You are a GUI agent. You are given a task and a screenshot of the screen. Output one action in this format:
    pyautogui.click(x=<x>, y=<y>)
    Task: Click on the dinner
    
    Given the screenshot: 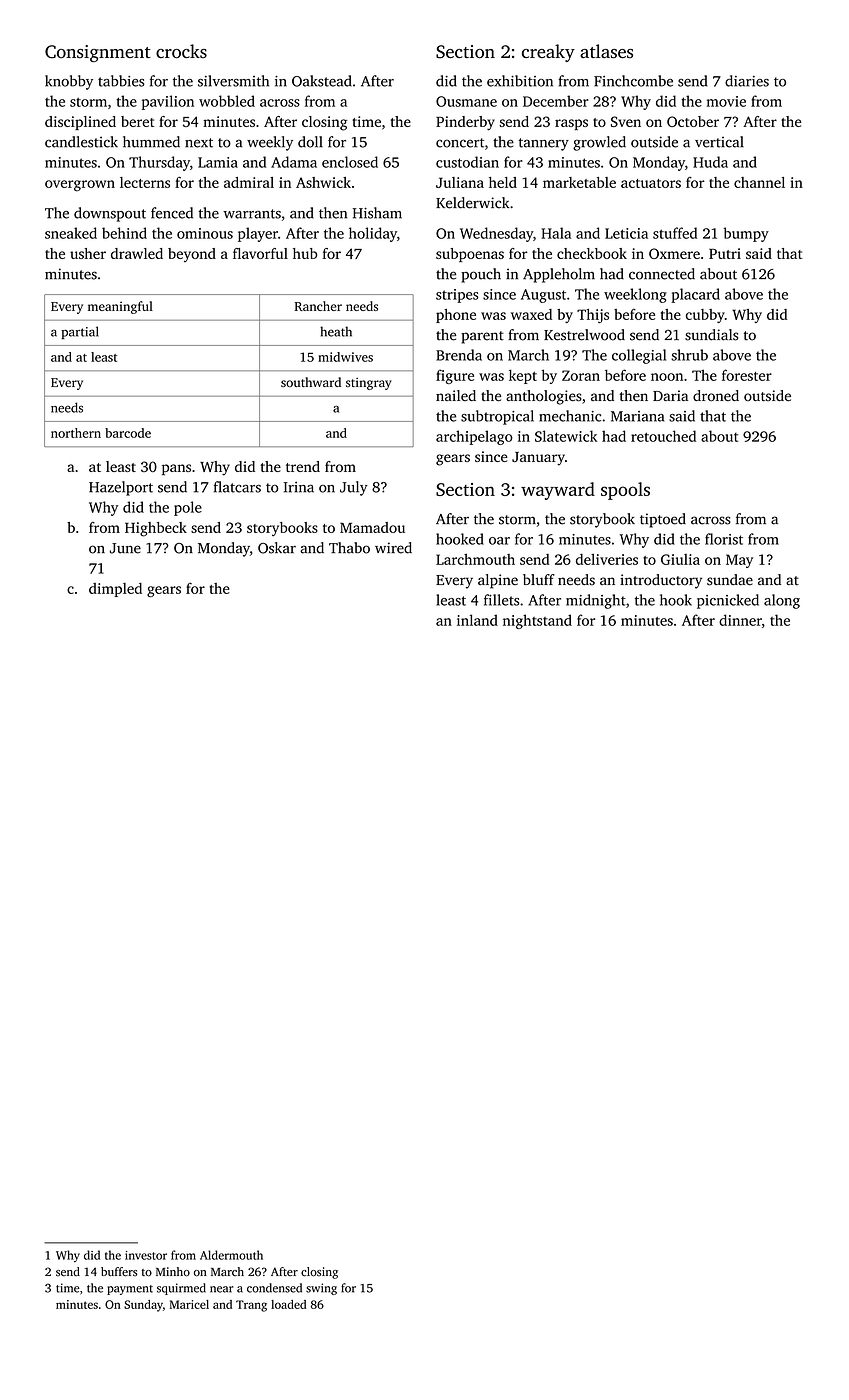 What is the action you would take?
    pyautogui.click(x=740, y=620)
